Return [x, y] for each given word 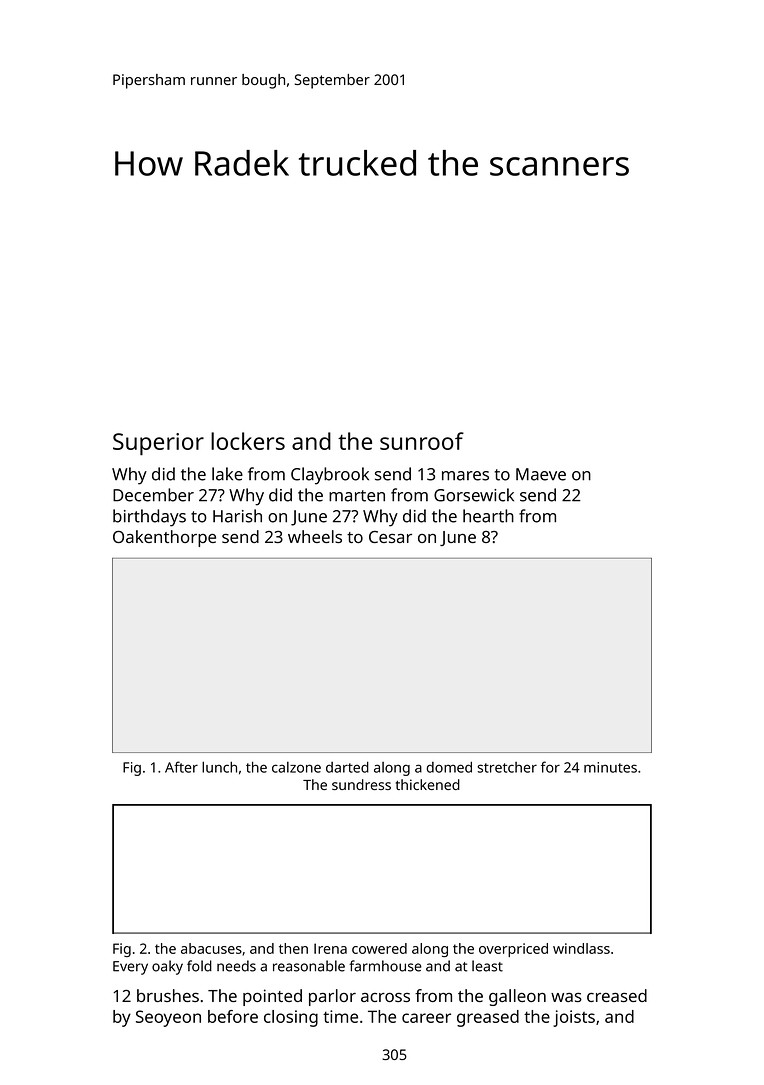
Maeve [541, 474]
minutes [610, 767]
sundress [361, 784]
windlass [581, 948]
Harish [237, 516]
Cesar [390, 537]
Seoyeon [168, 1018]
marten [357, 496]
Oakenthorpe [164, 538]
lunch [219, 767]
